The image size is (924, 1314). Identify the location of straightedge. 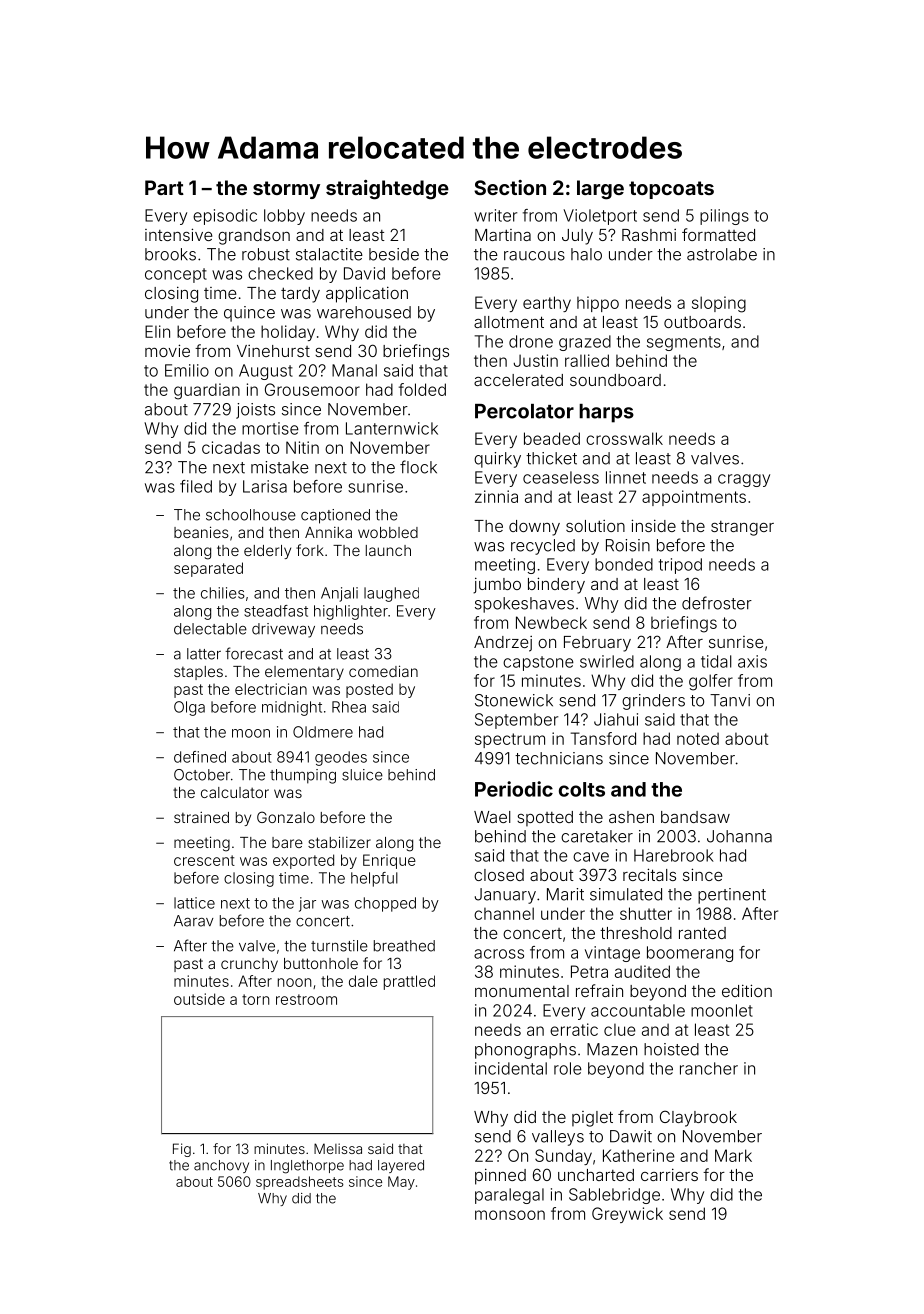
(387, 190).
